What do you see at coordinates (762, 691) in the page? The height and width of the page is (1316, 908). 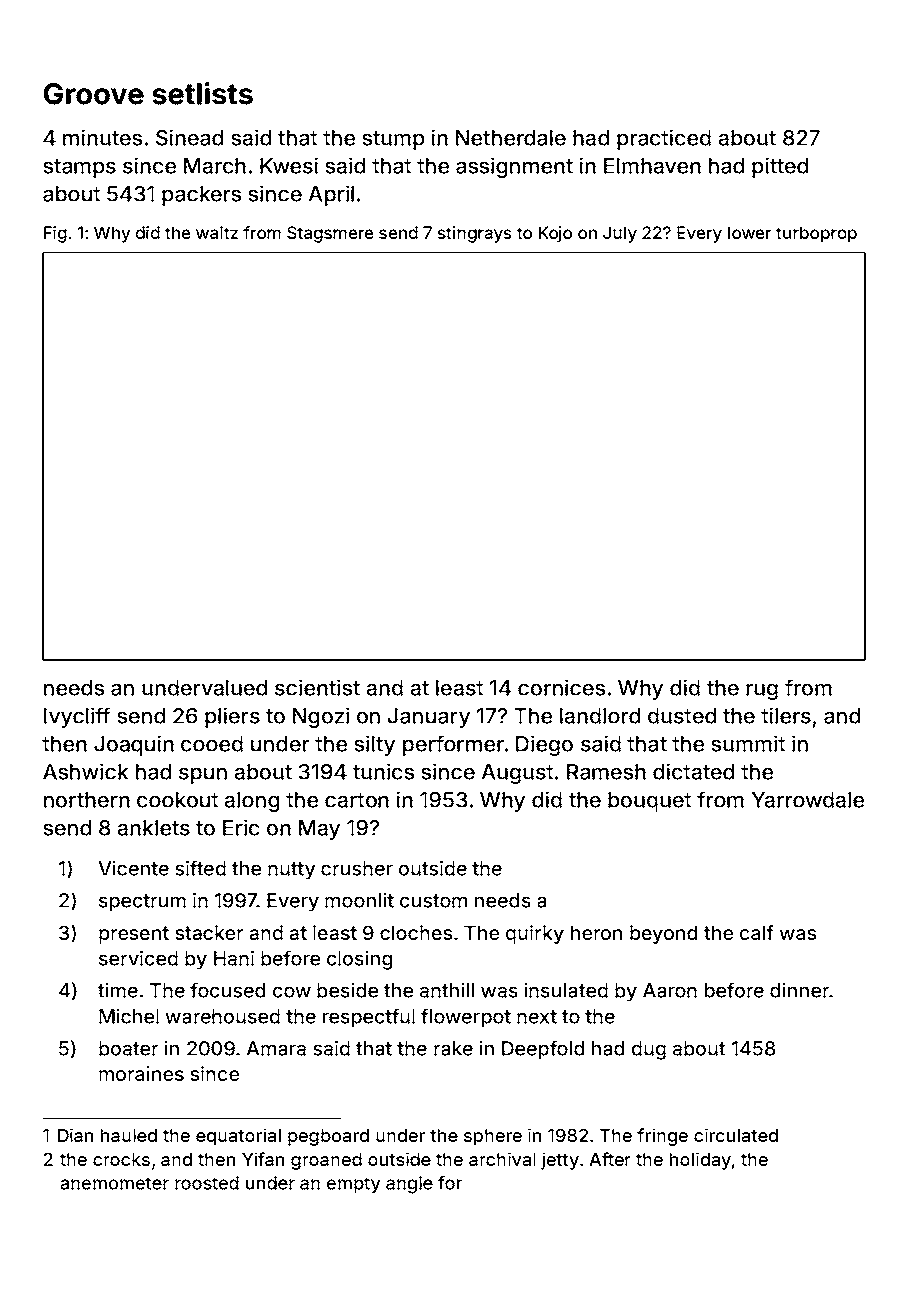 I see `rug` at bounding box center [762, 691].
